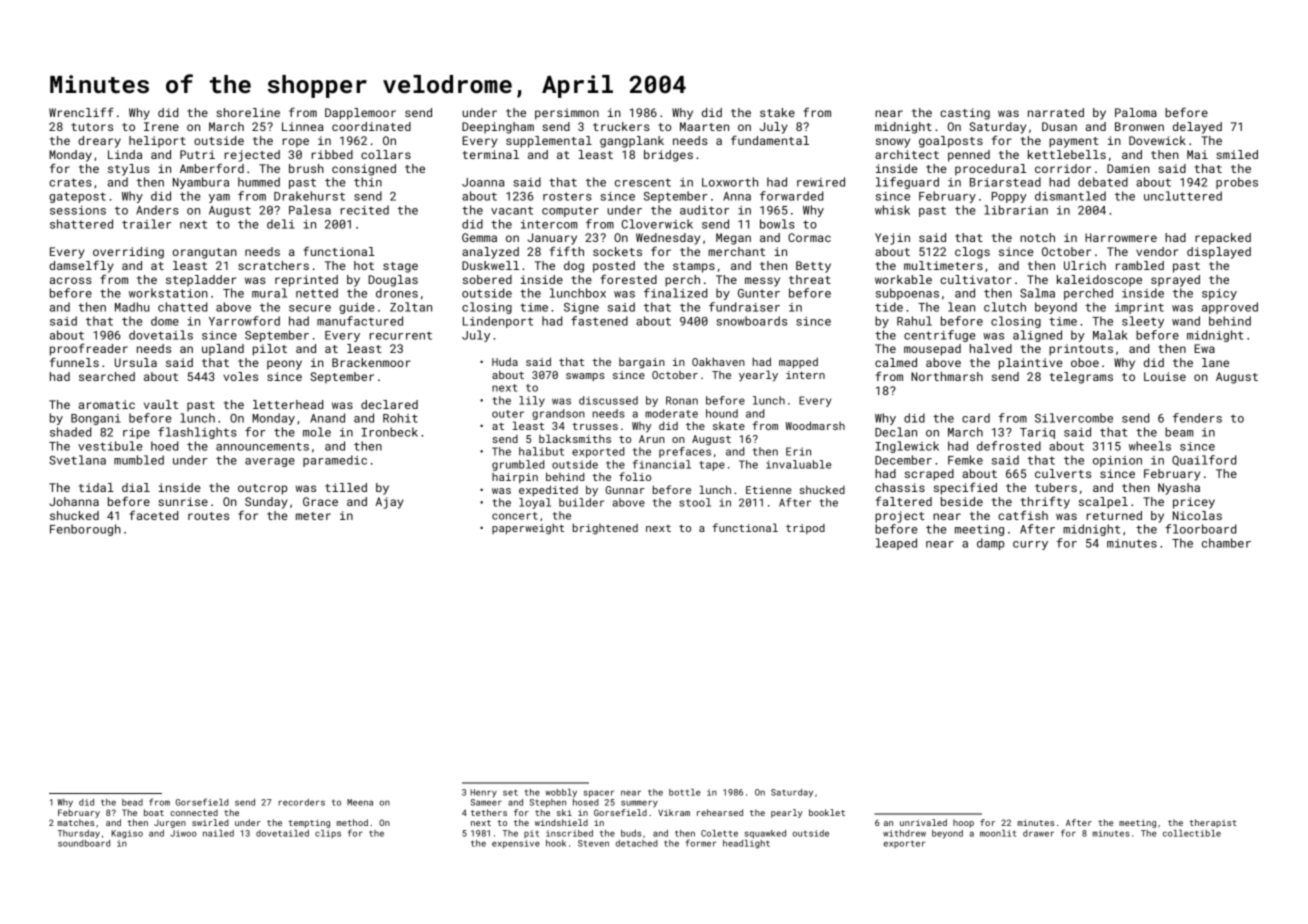  Describe the element at coordinates (758, 376) in the screenshot. I see `yearly` at that location.
